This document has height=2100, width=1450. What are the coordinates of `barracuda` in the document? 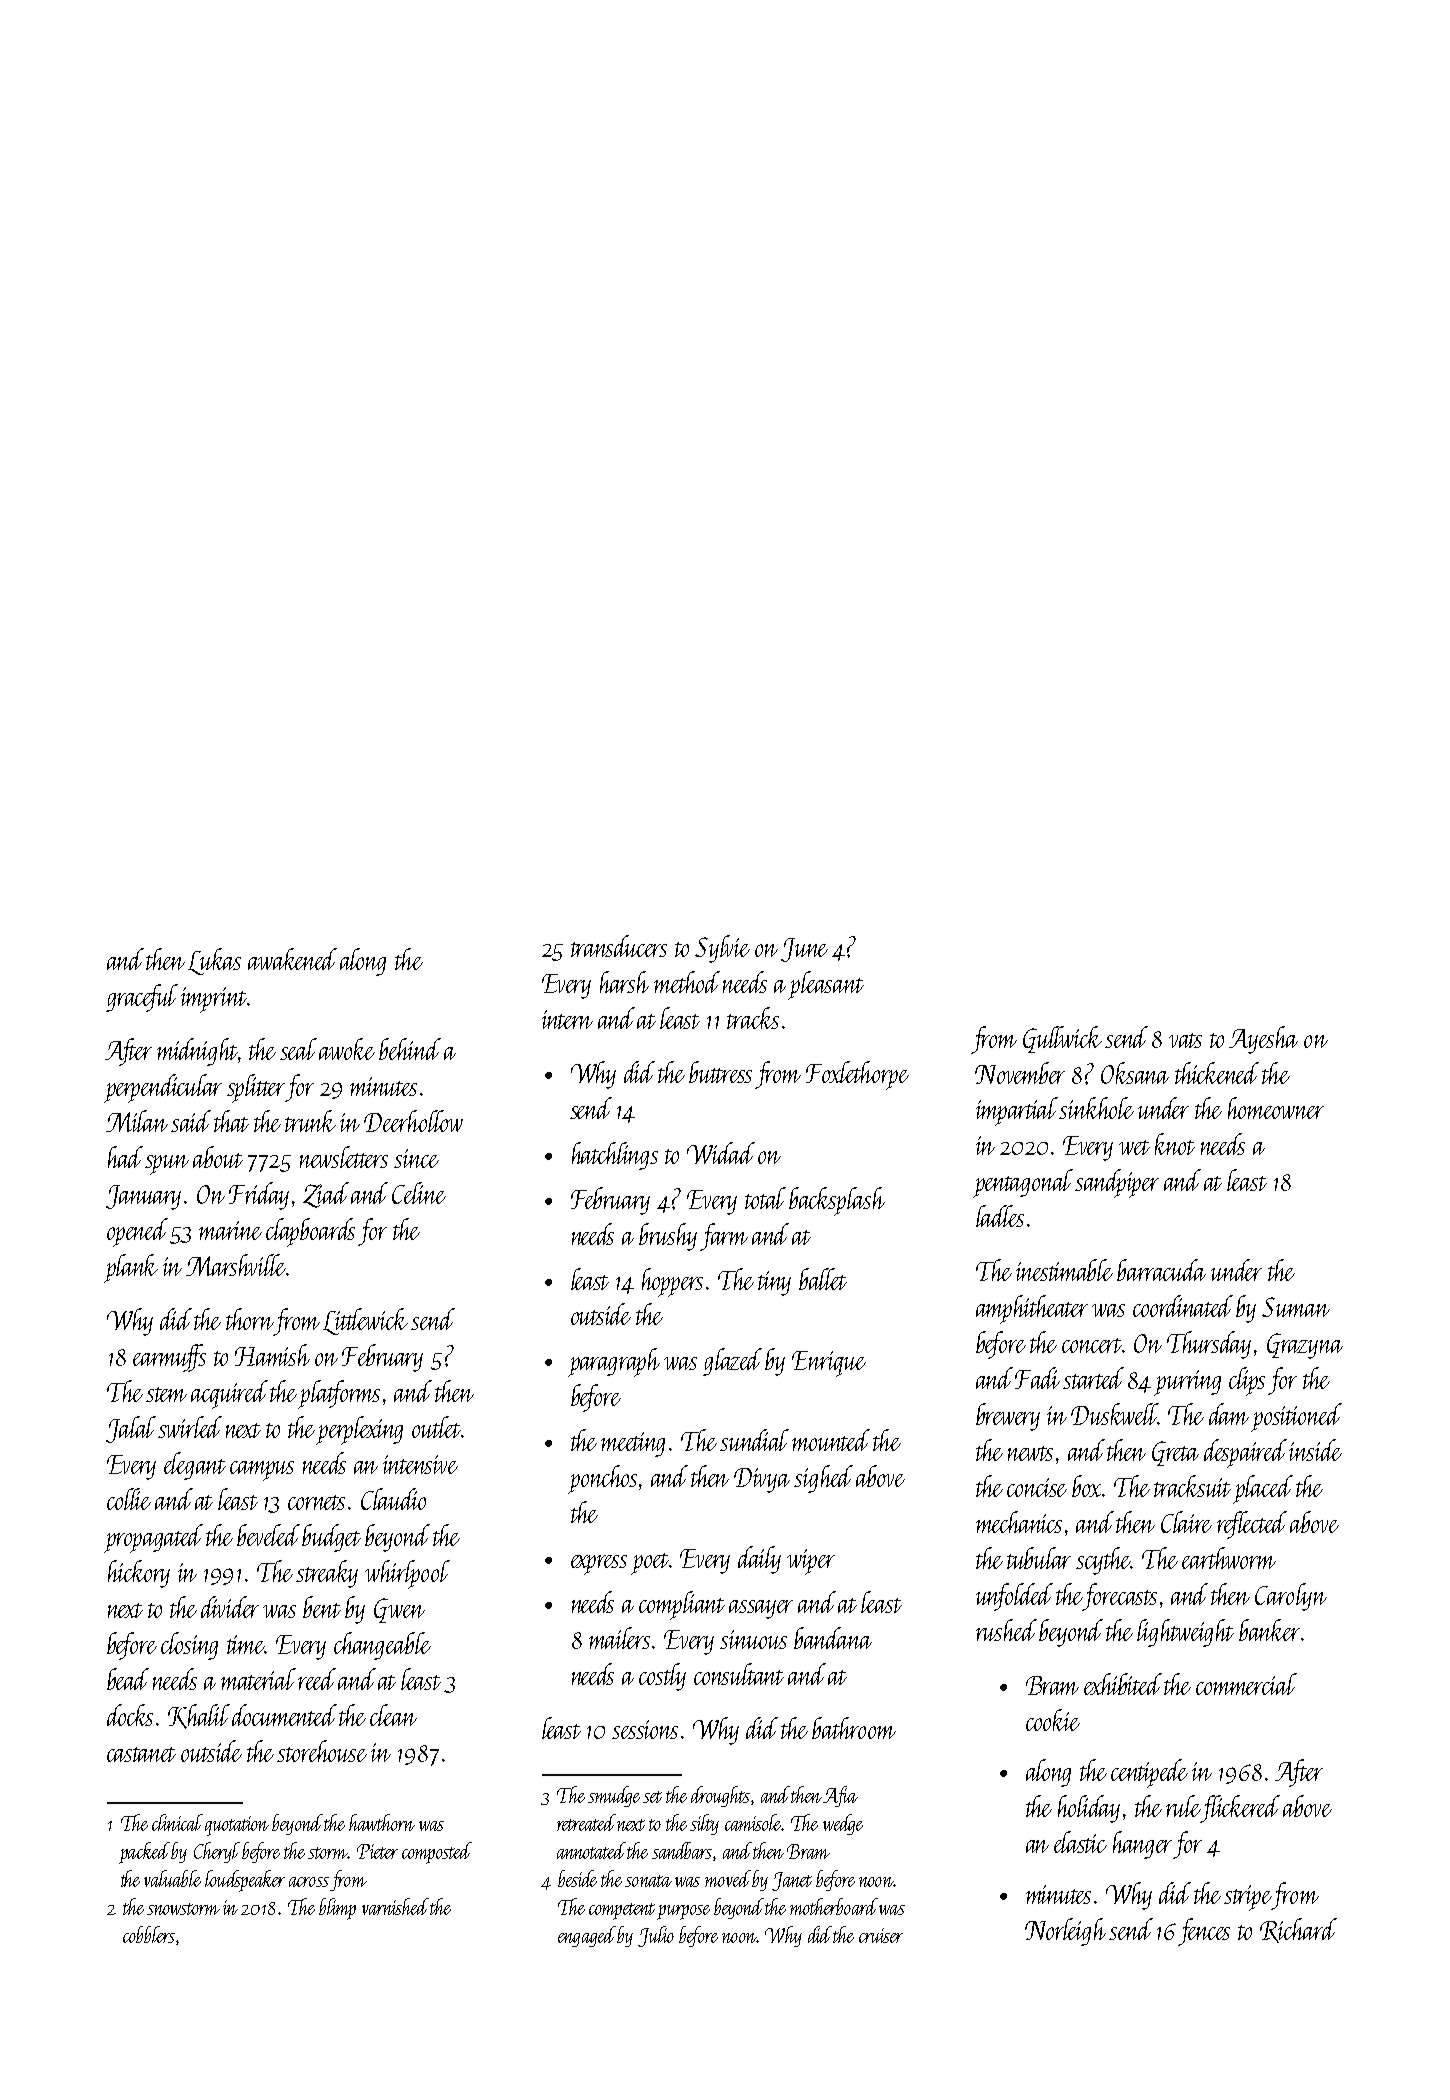 It's located at (1161, 1270).
